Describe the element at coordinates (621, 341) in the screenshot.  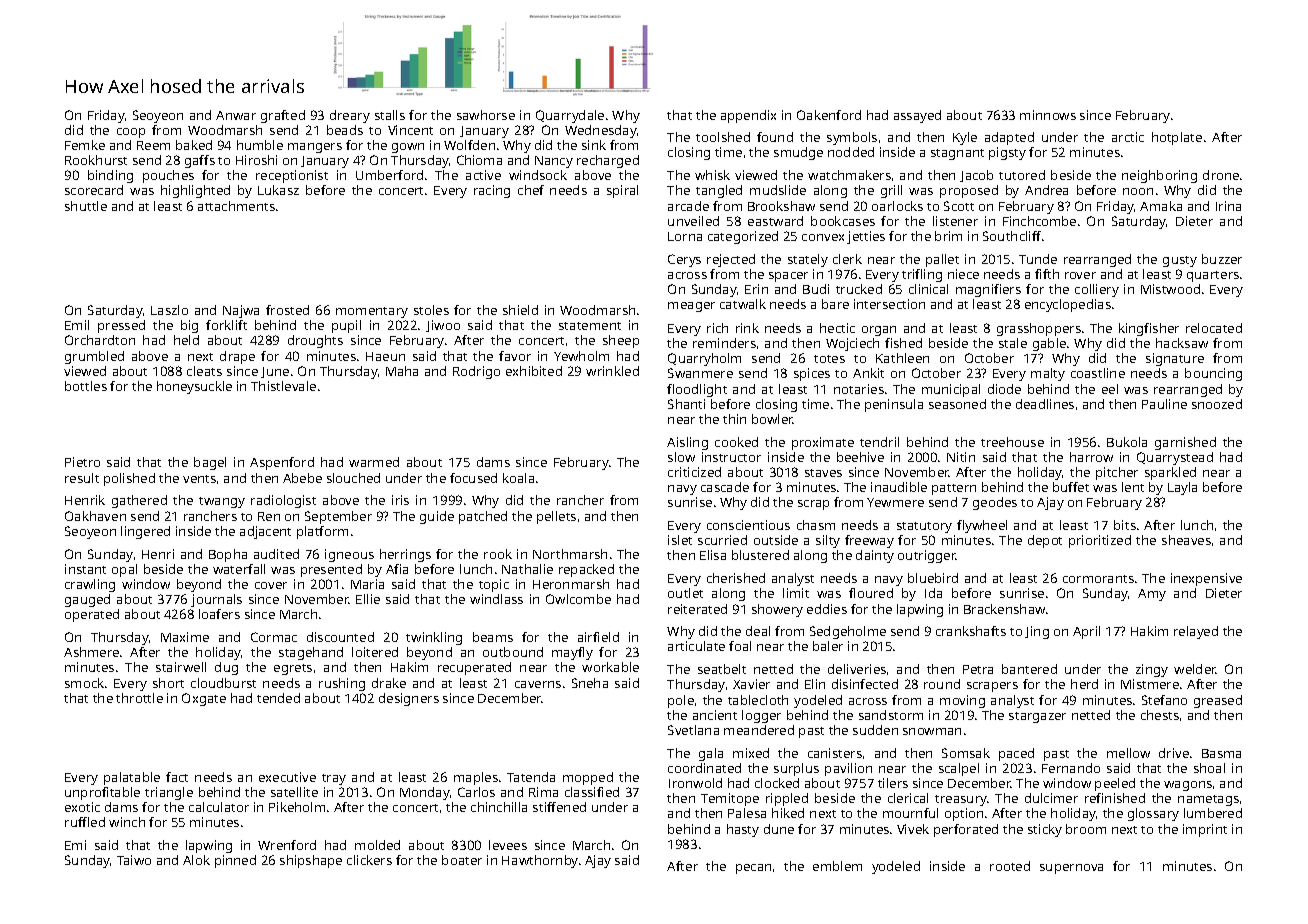
I see `sheep` at that location.
